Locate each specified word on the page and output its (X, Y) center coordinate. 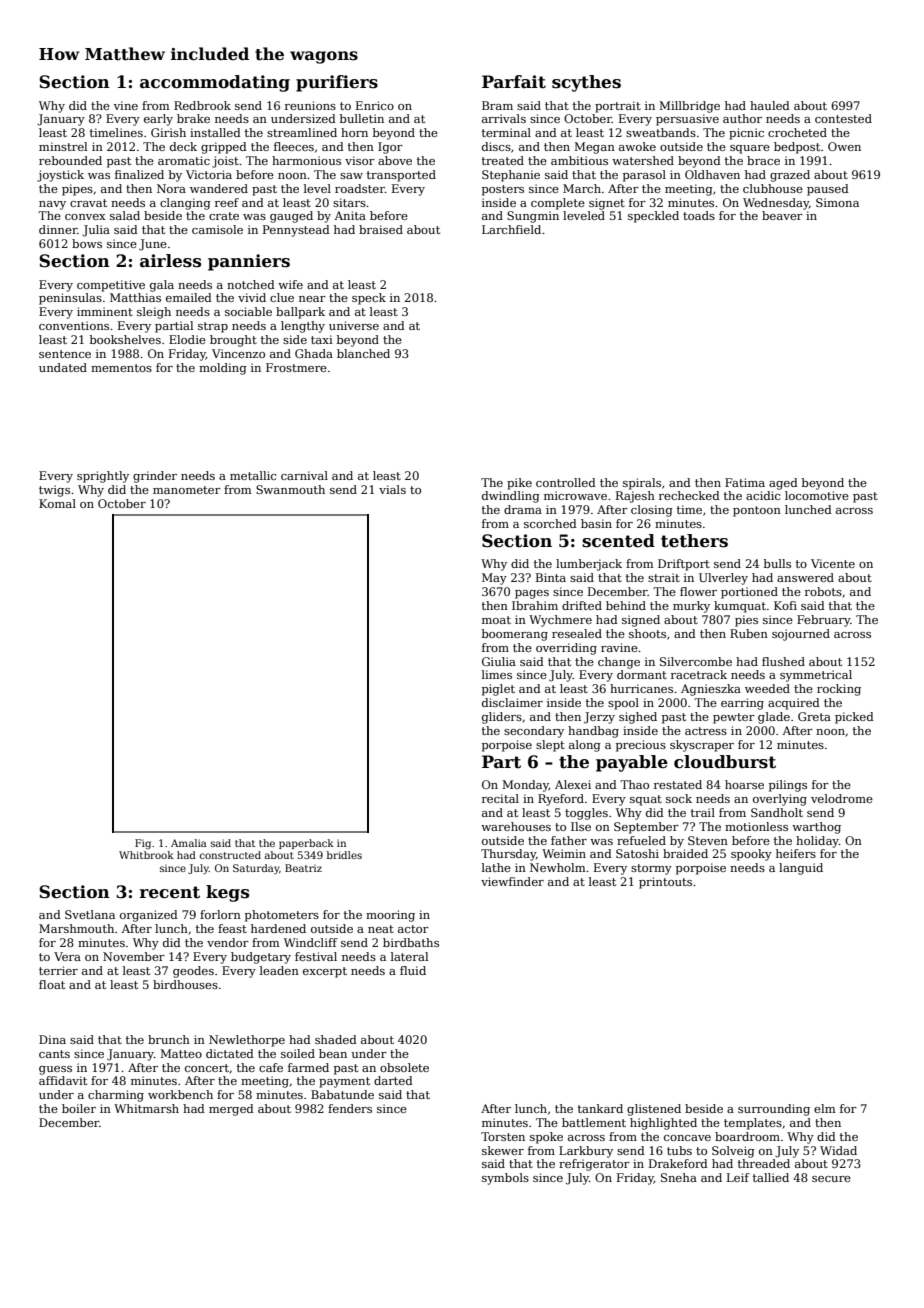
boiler (79, 1108)
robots (823, 591)
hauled (770, 105)
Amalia (189, 843)
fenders (350, 1108)
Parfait (514, 82)
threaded (764, 1163)
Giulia (499, 661)
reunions (310, 105)
